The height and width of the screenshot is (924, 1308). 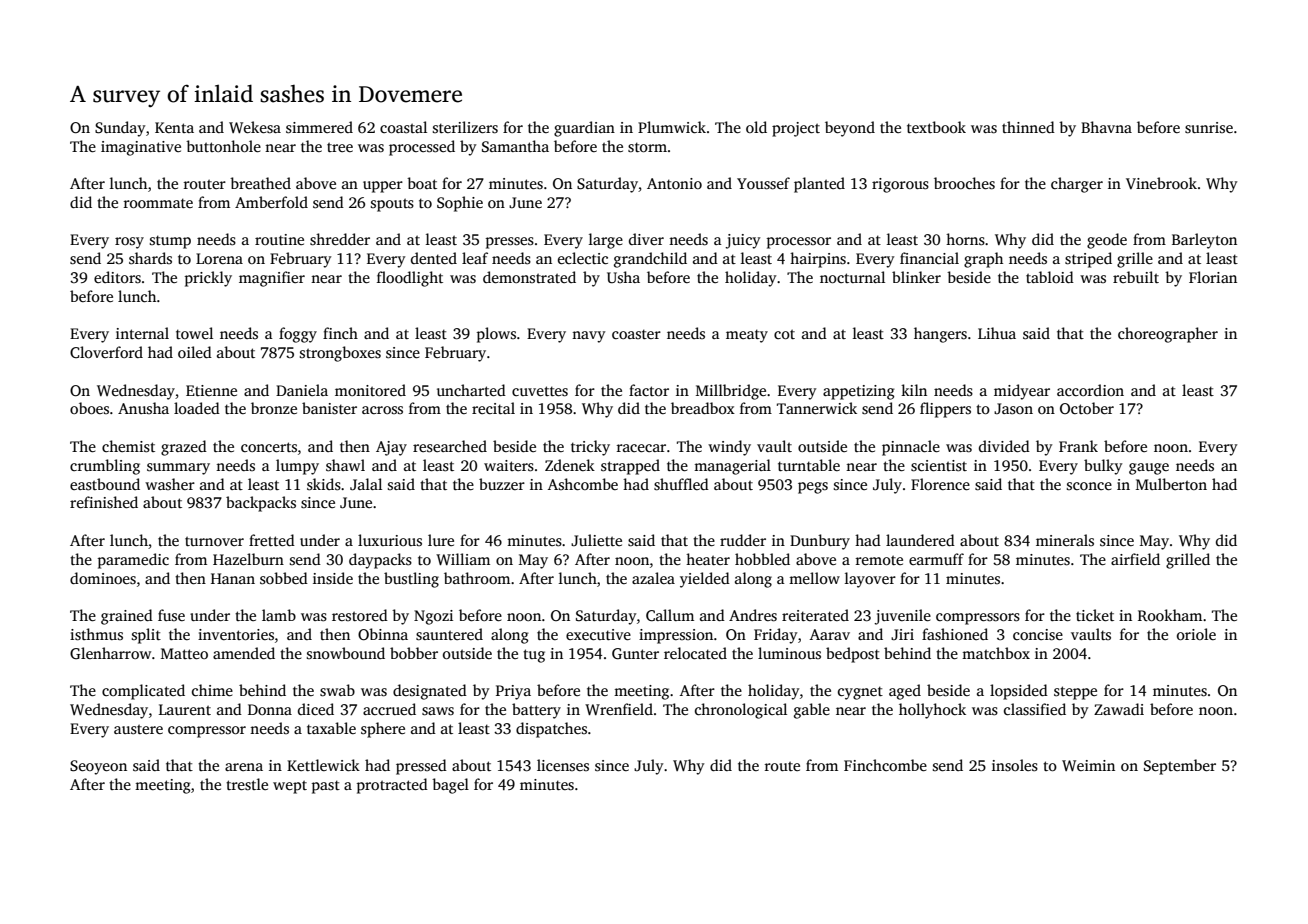 I want to click on meaty, so click(x=747, y=336).
